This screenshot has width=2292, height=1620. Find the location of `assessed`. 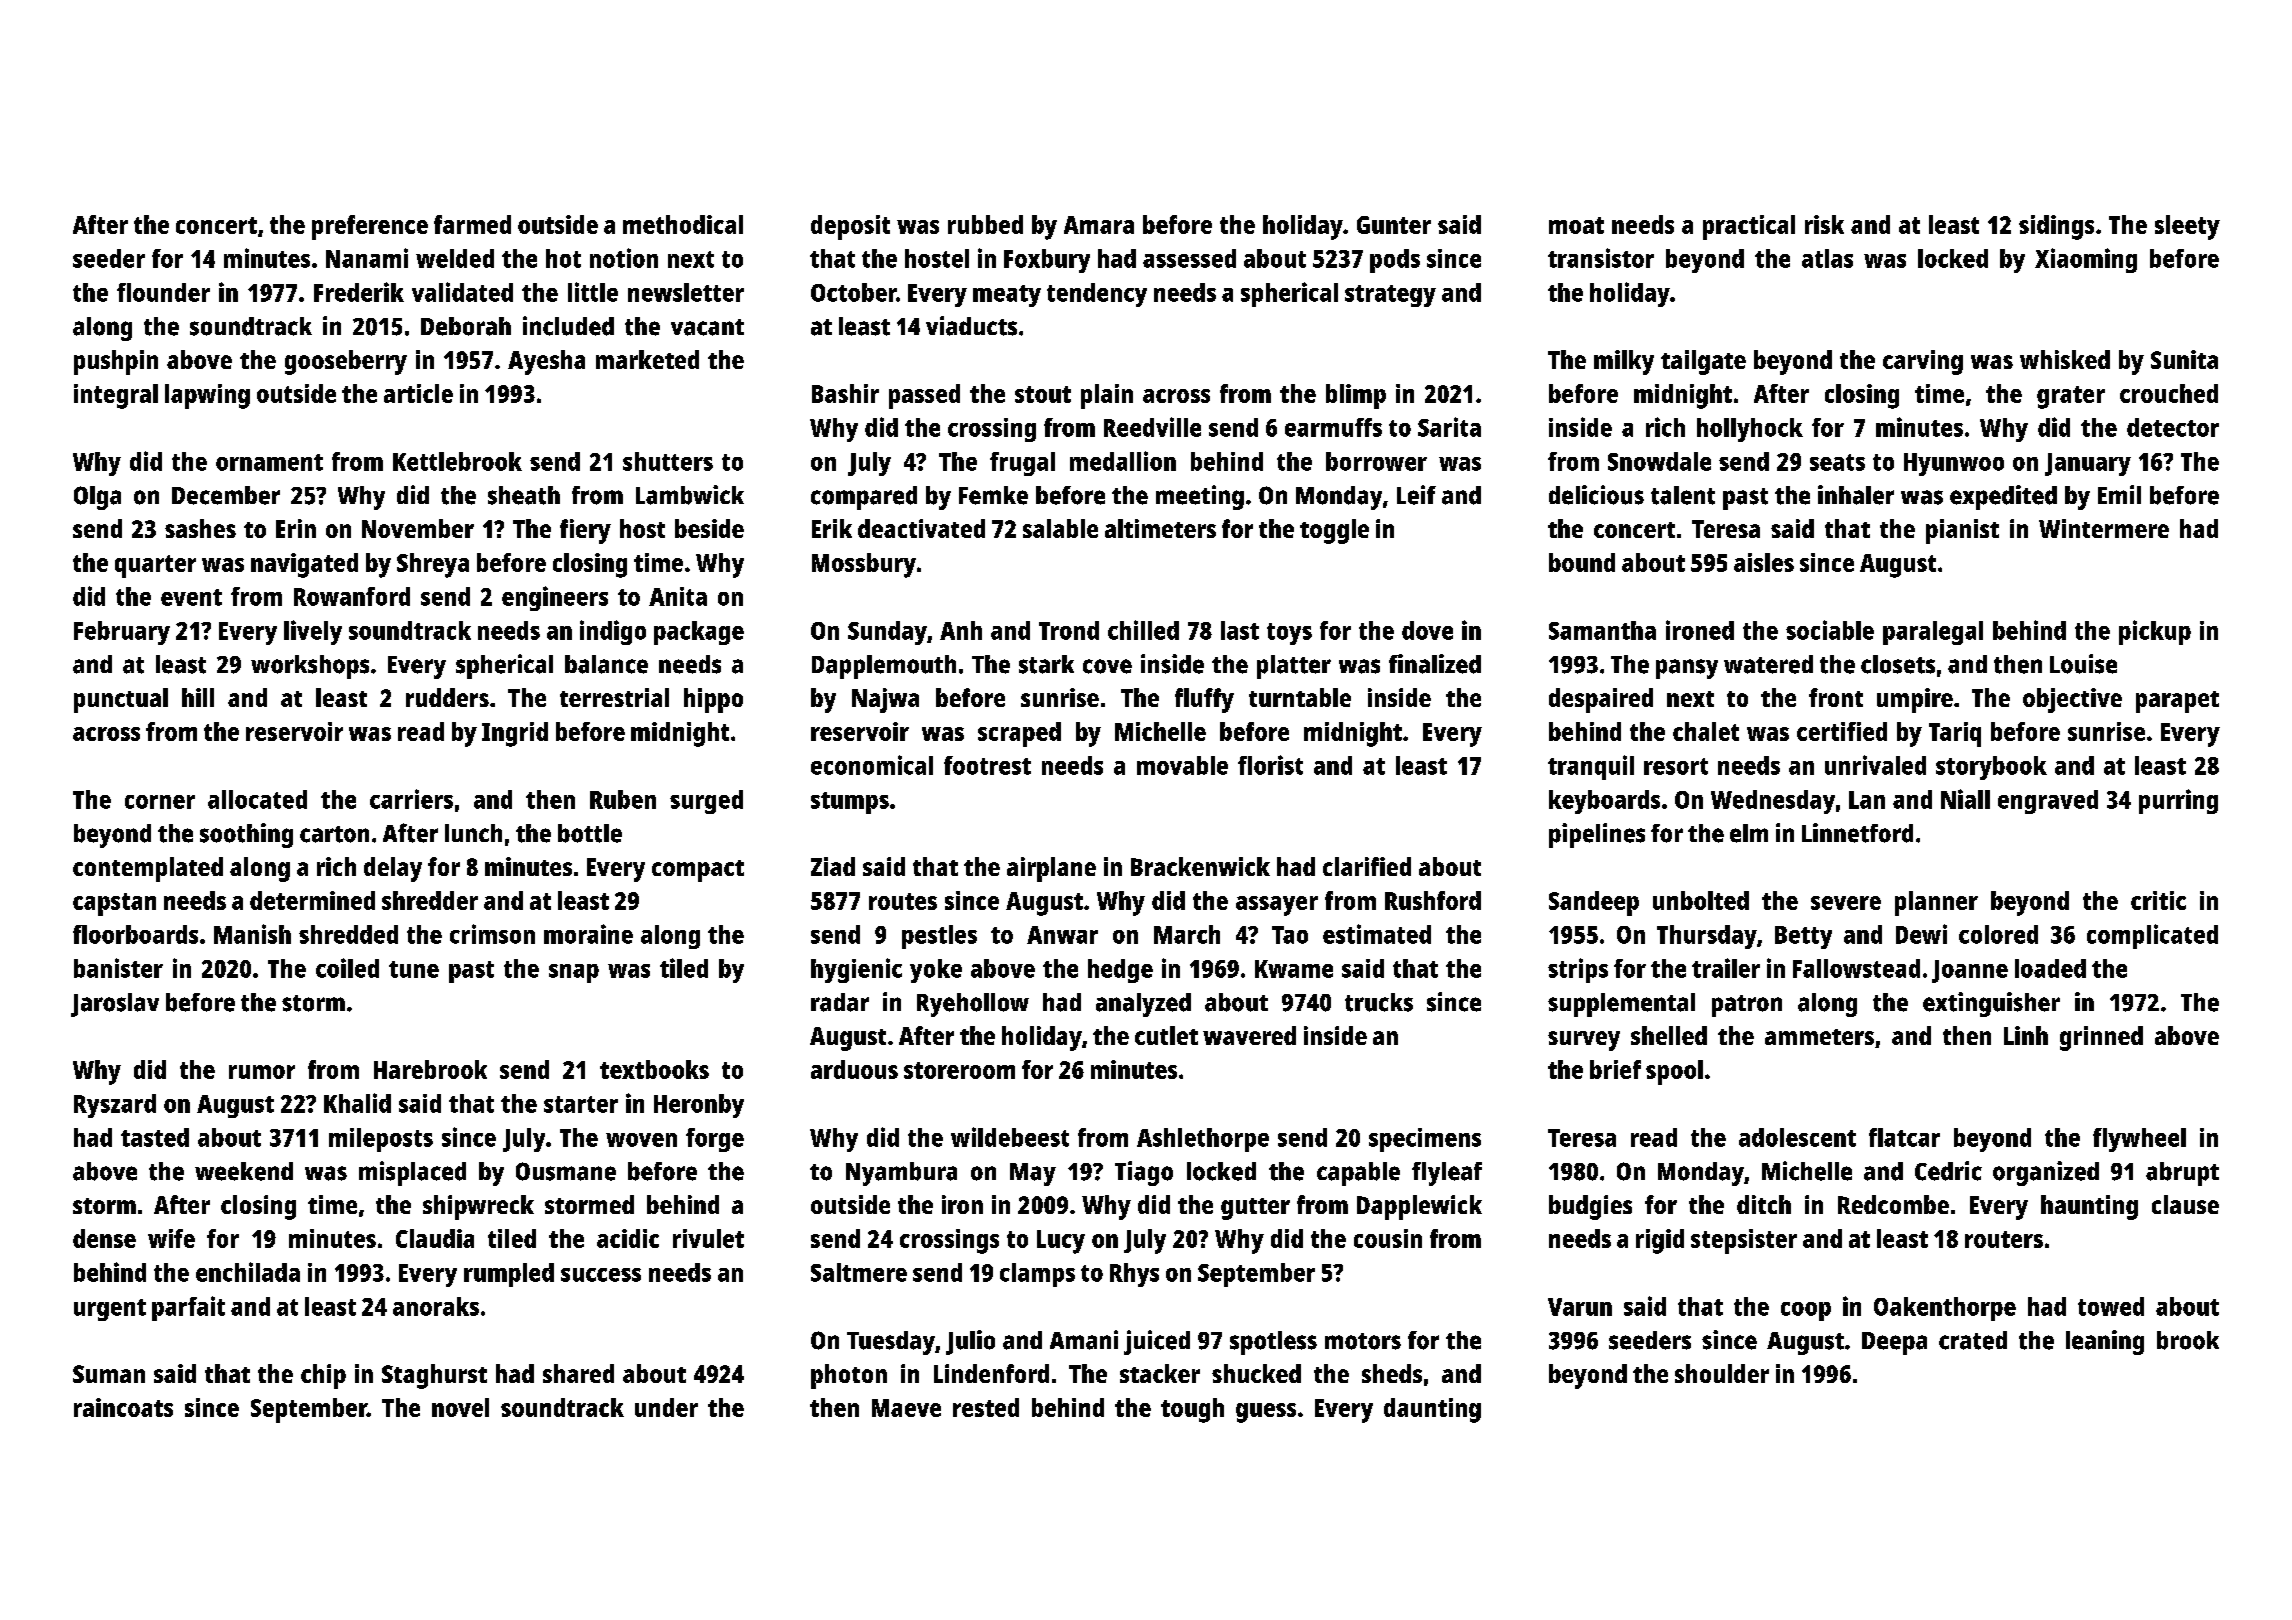

assessed is located at coordinates (1189, 258).
